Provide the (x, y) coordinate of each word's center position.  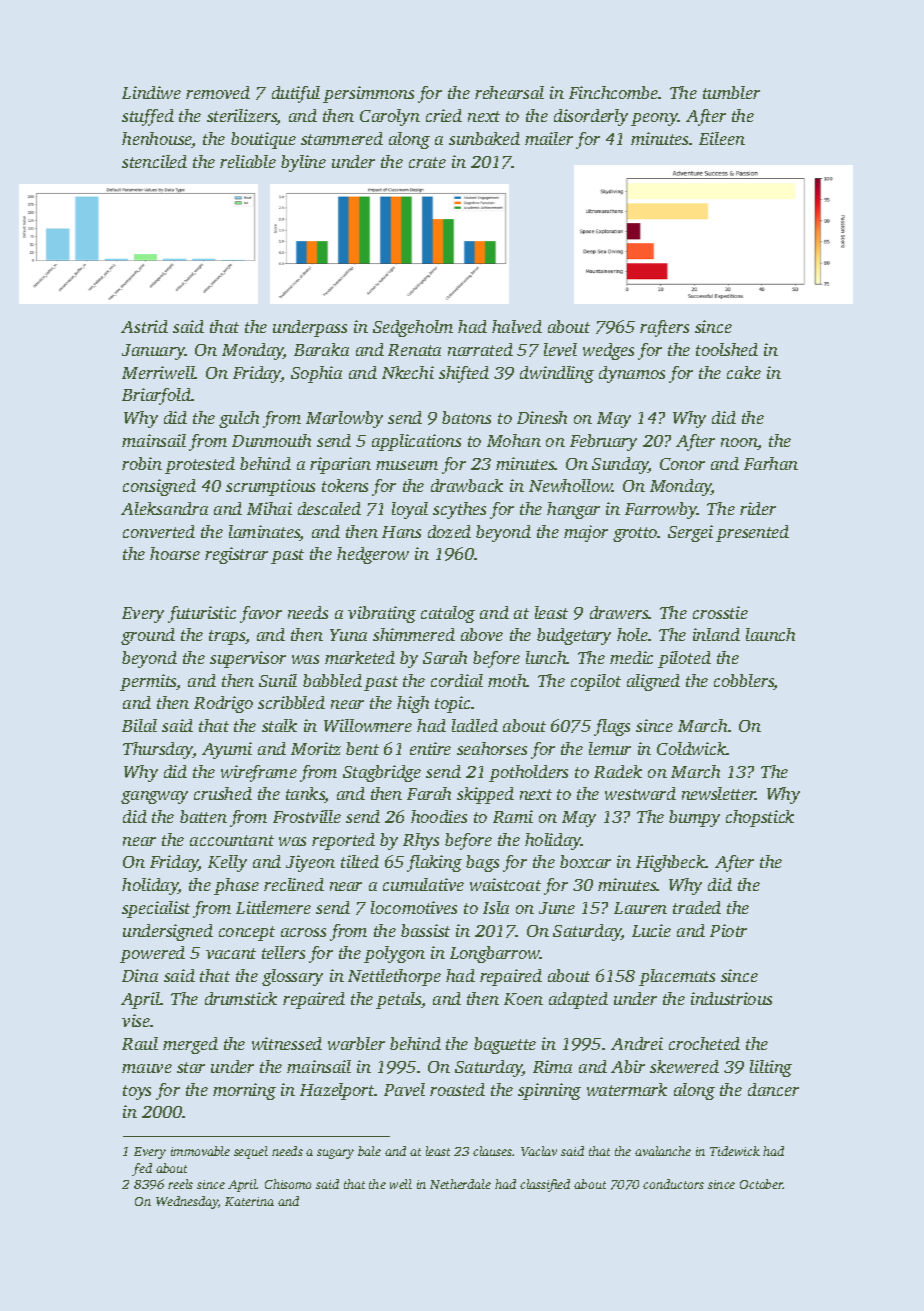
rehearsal (509, 92)
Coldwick (692, 748)
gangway (154, 797)
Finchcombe (614, 92)
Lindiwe (151, 92)
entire (430, 748)
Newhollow (571, 485)
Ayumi (227, 750)
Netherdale (460, 1184)
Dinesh (542, 417)
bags (482, 863)
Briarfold (156, 396)
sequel (251, 1152)
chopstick (760, 818)
